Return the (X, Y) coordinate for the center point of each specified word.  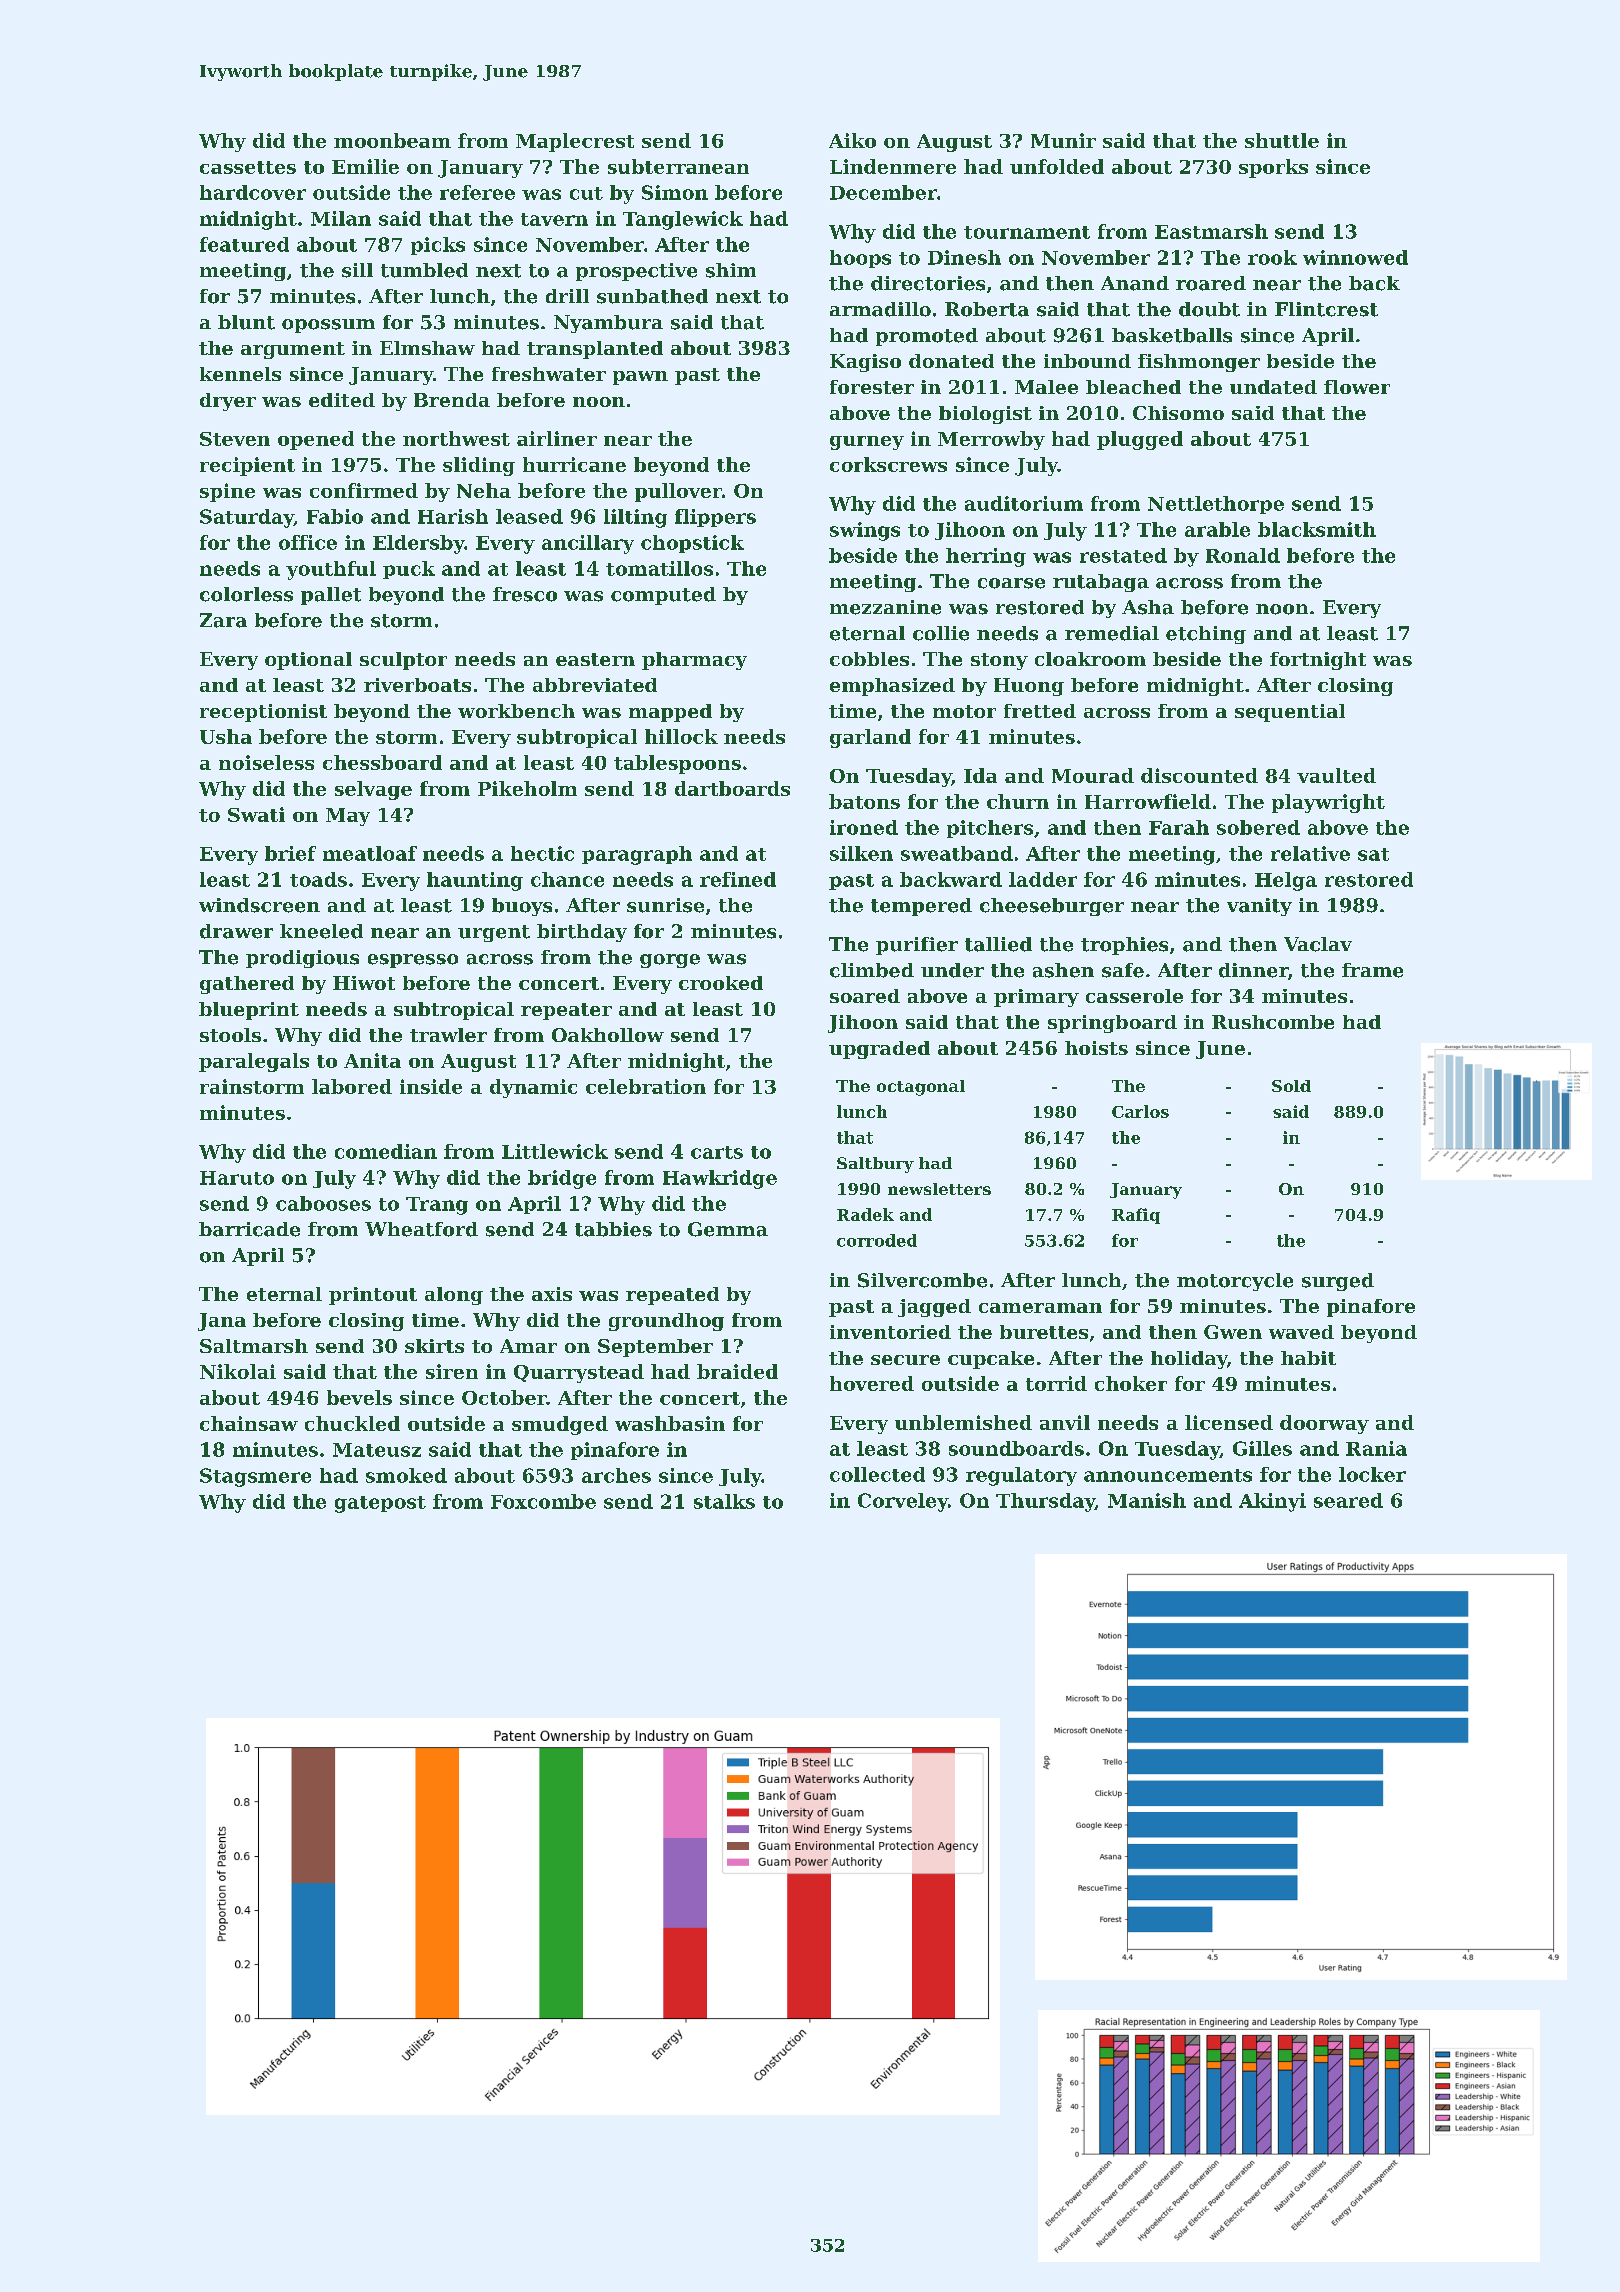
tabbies (613, 1229)
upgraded (879, 1050)
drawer (236, 931)
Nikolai (238, 1371)
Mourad (1093, 775)
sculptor (403, 661)
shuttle (1282, 140)
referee (477, 192)
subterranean (678, 166)
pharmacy (694, 661)
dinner (1253, 970)
